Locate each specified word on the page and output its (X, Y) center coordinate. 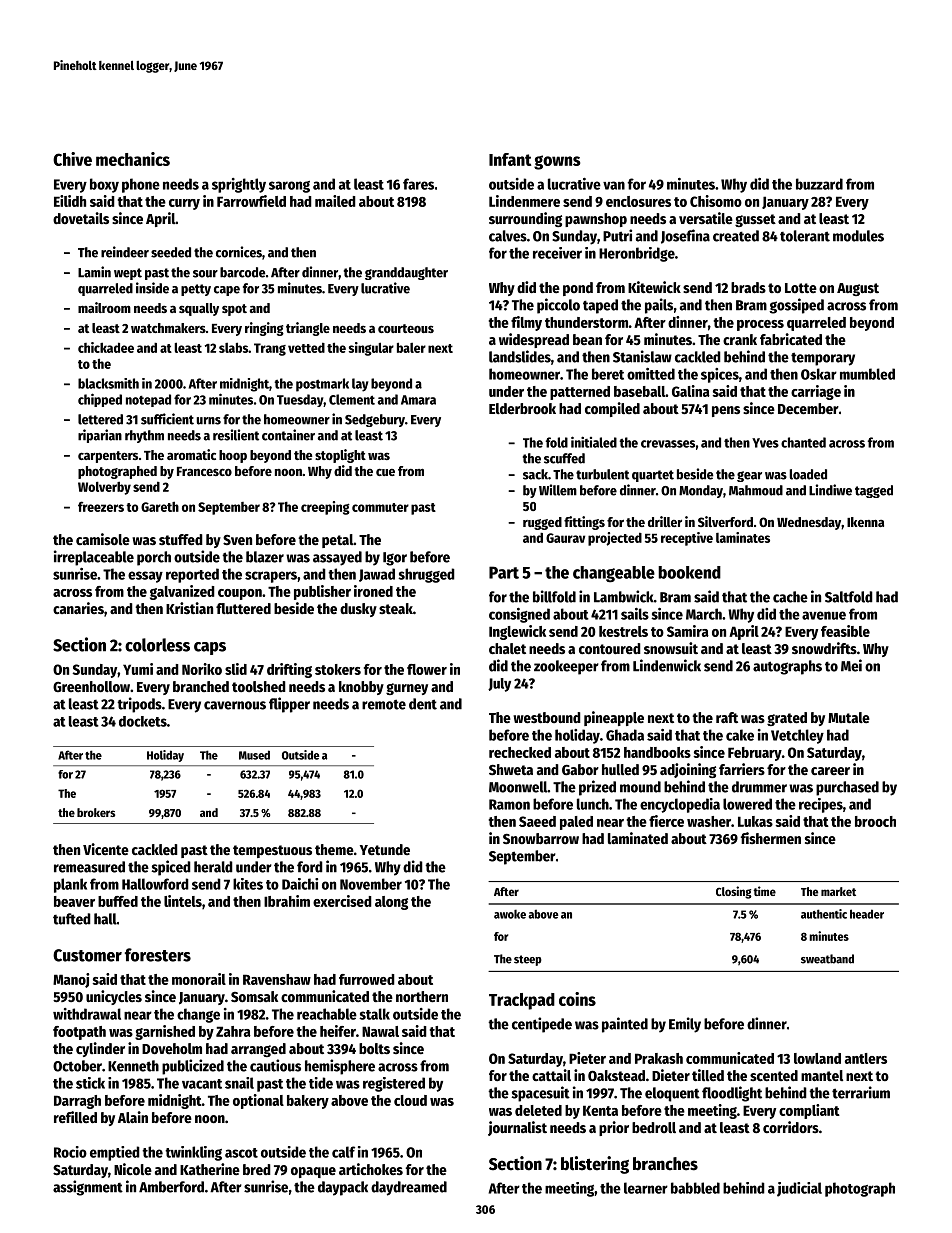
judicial (799, 1189)
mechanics (133, 159)
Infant (510, 159)
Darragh (77, 1102)
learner (646, 1188)
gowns (557, 162)
